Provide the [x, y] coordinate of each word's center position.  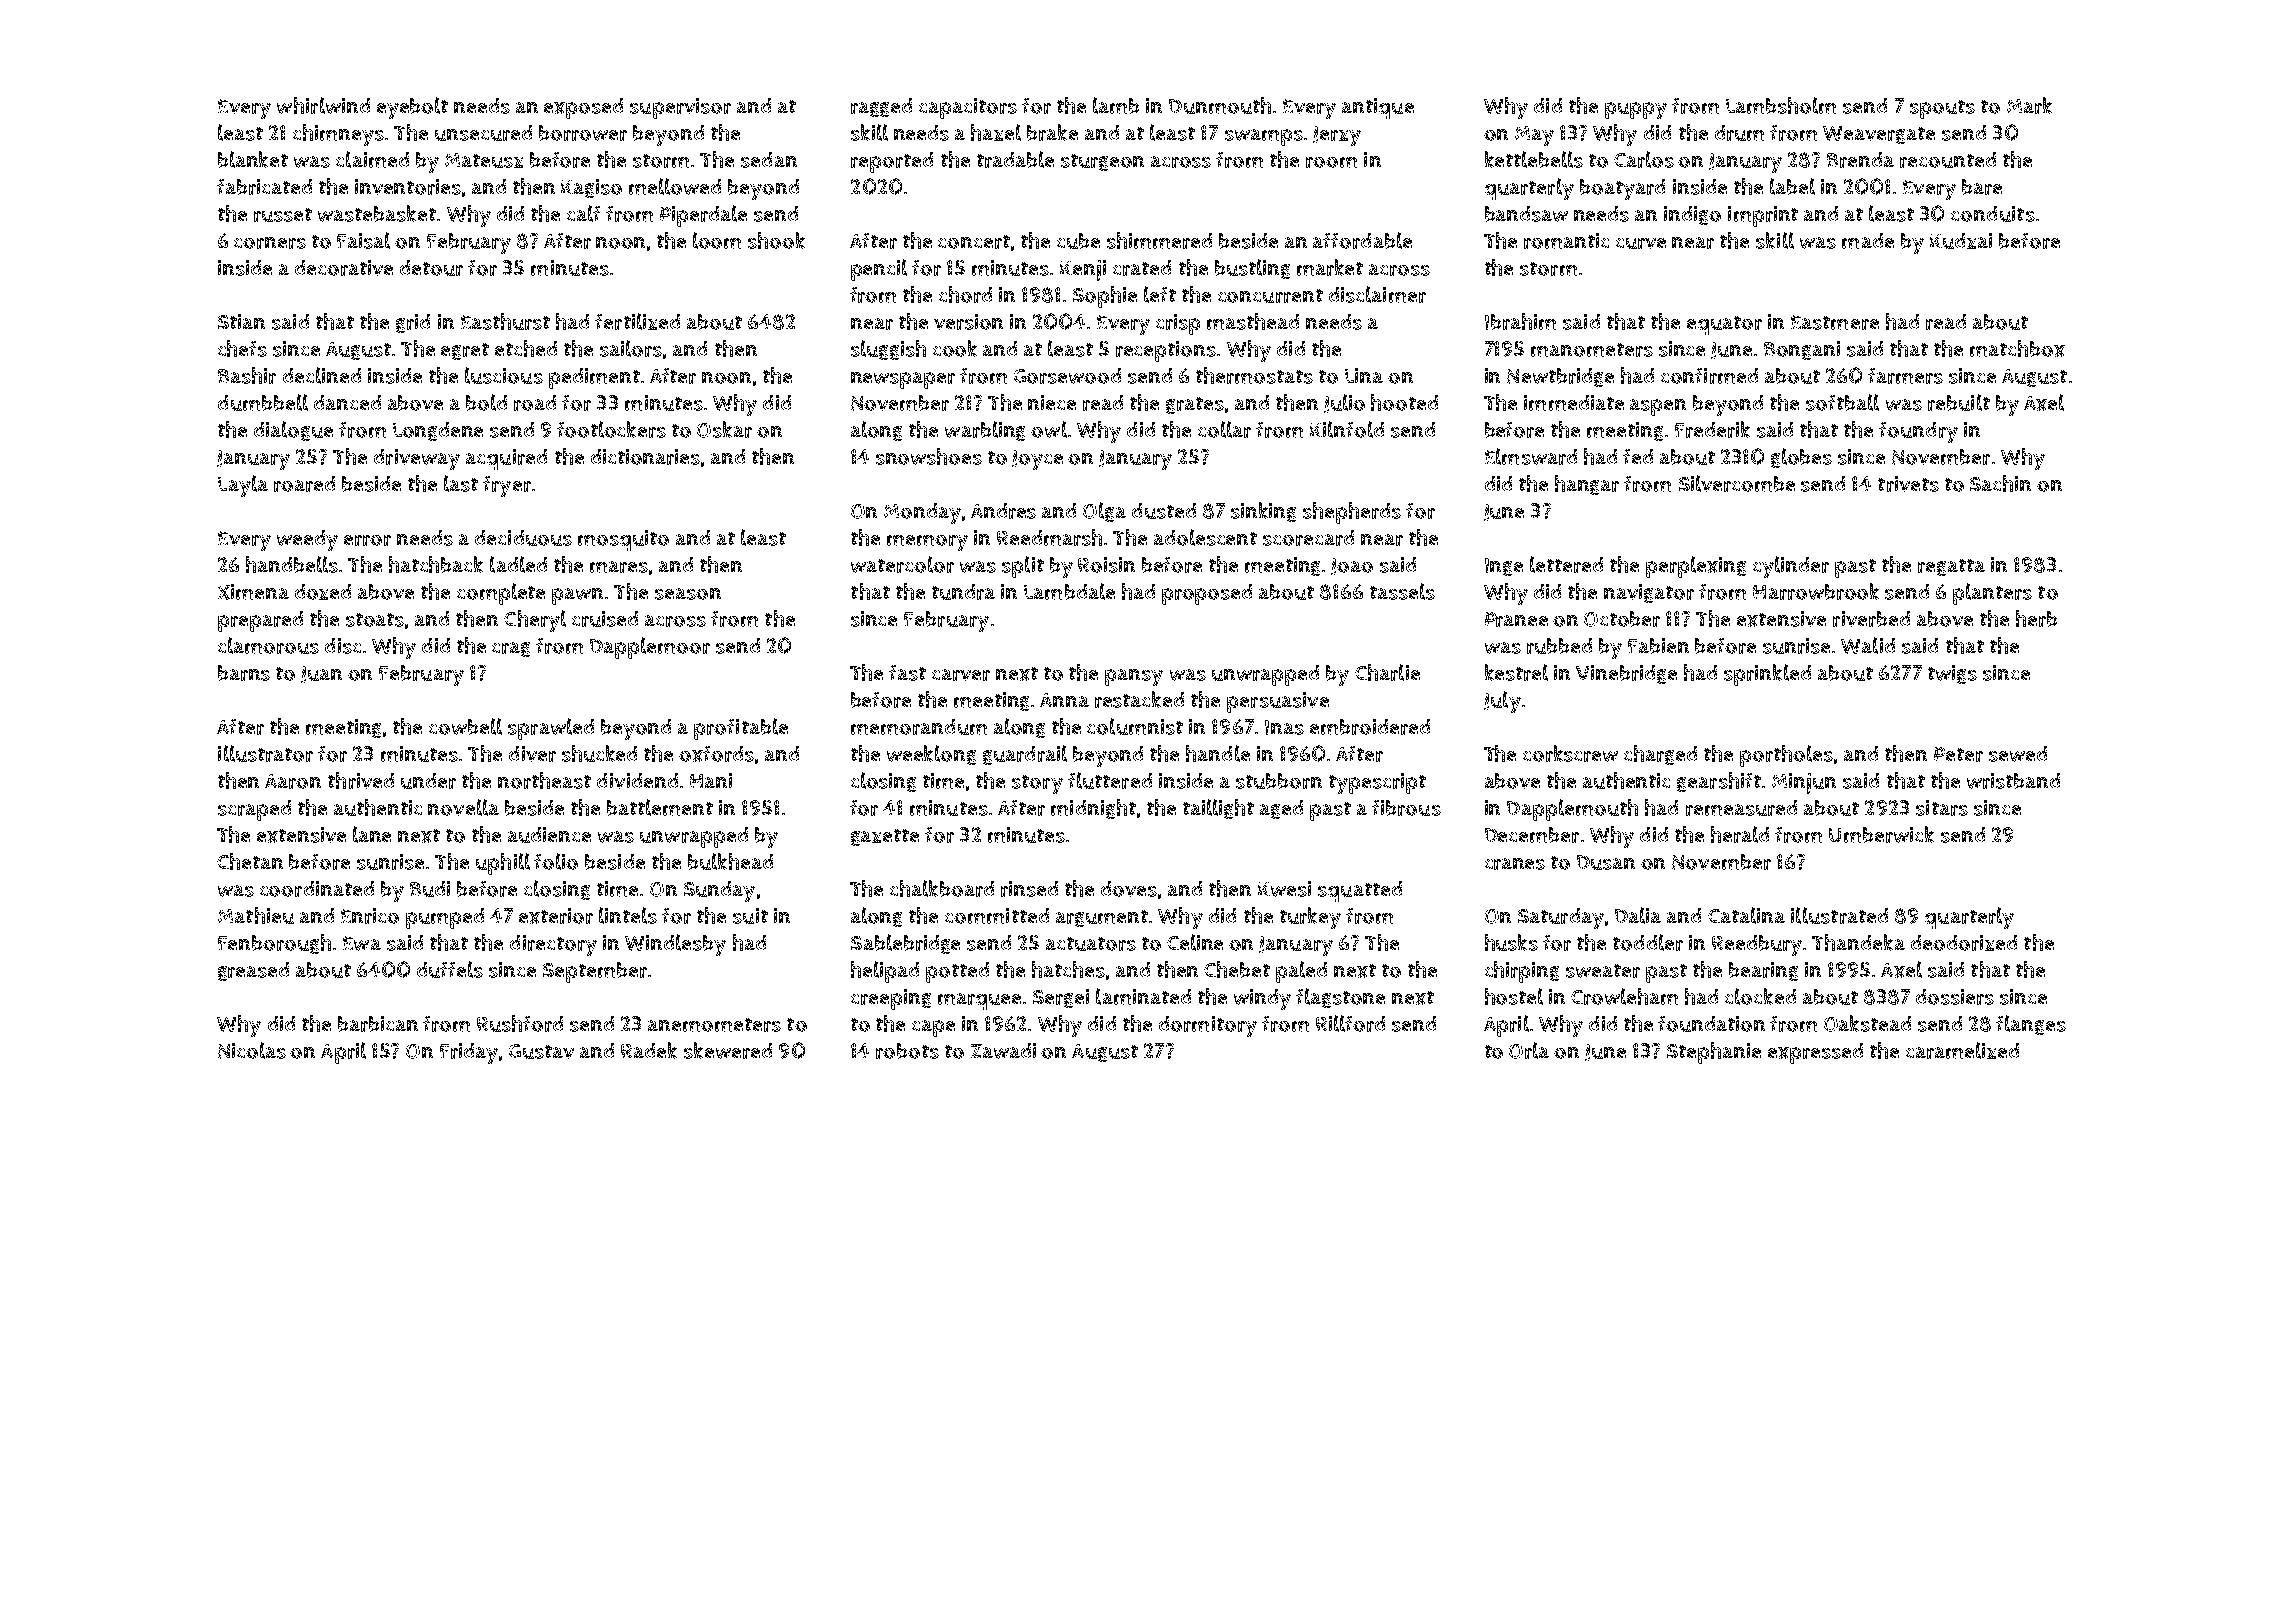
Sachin [2000, 483]
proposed [1207, 594]
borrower [583, 133]
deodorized [1964, 943]
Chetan [250, 861]
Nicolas [252, 1050]
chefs [242, 348]
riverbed [1871, 619]
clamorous [268, 645]
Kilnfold [1347, 429]
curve [1641, 243]
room [1331, 162]
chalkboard [942, 888]
